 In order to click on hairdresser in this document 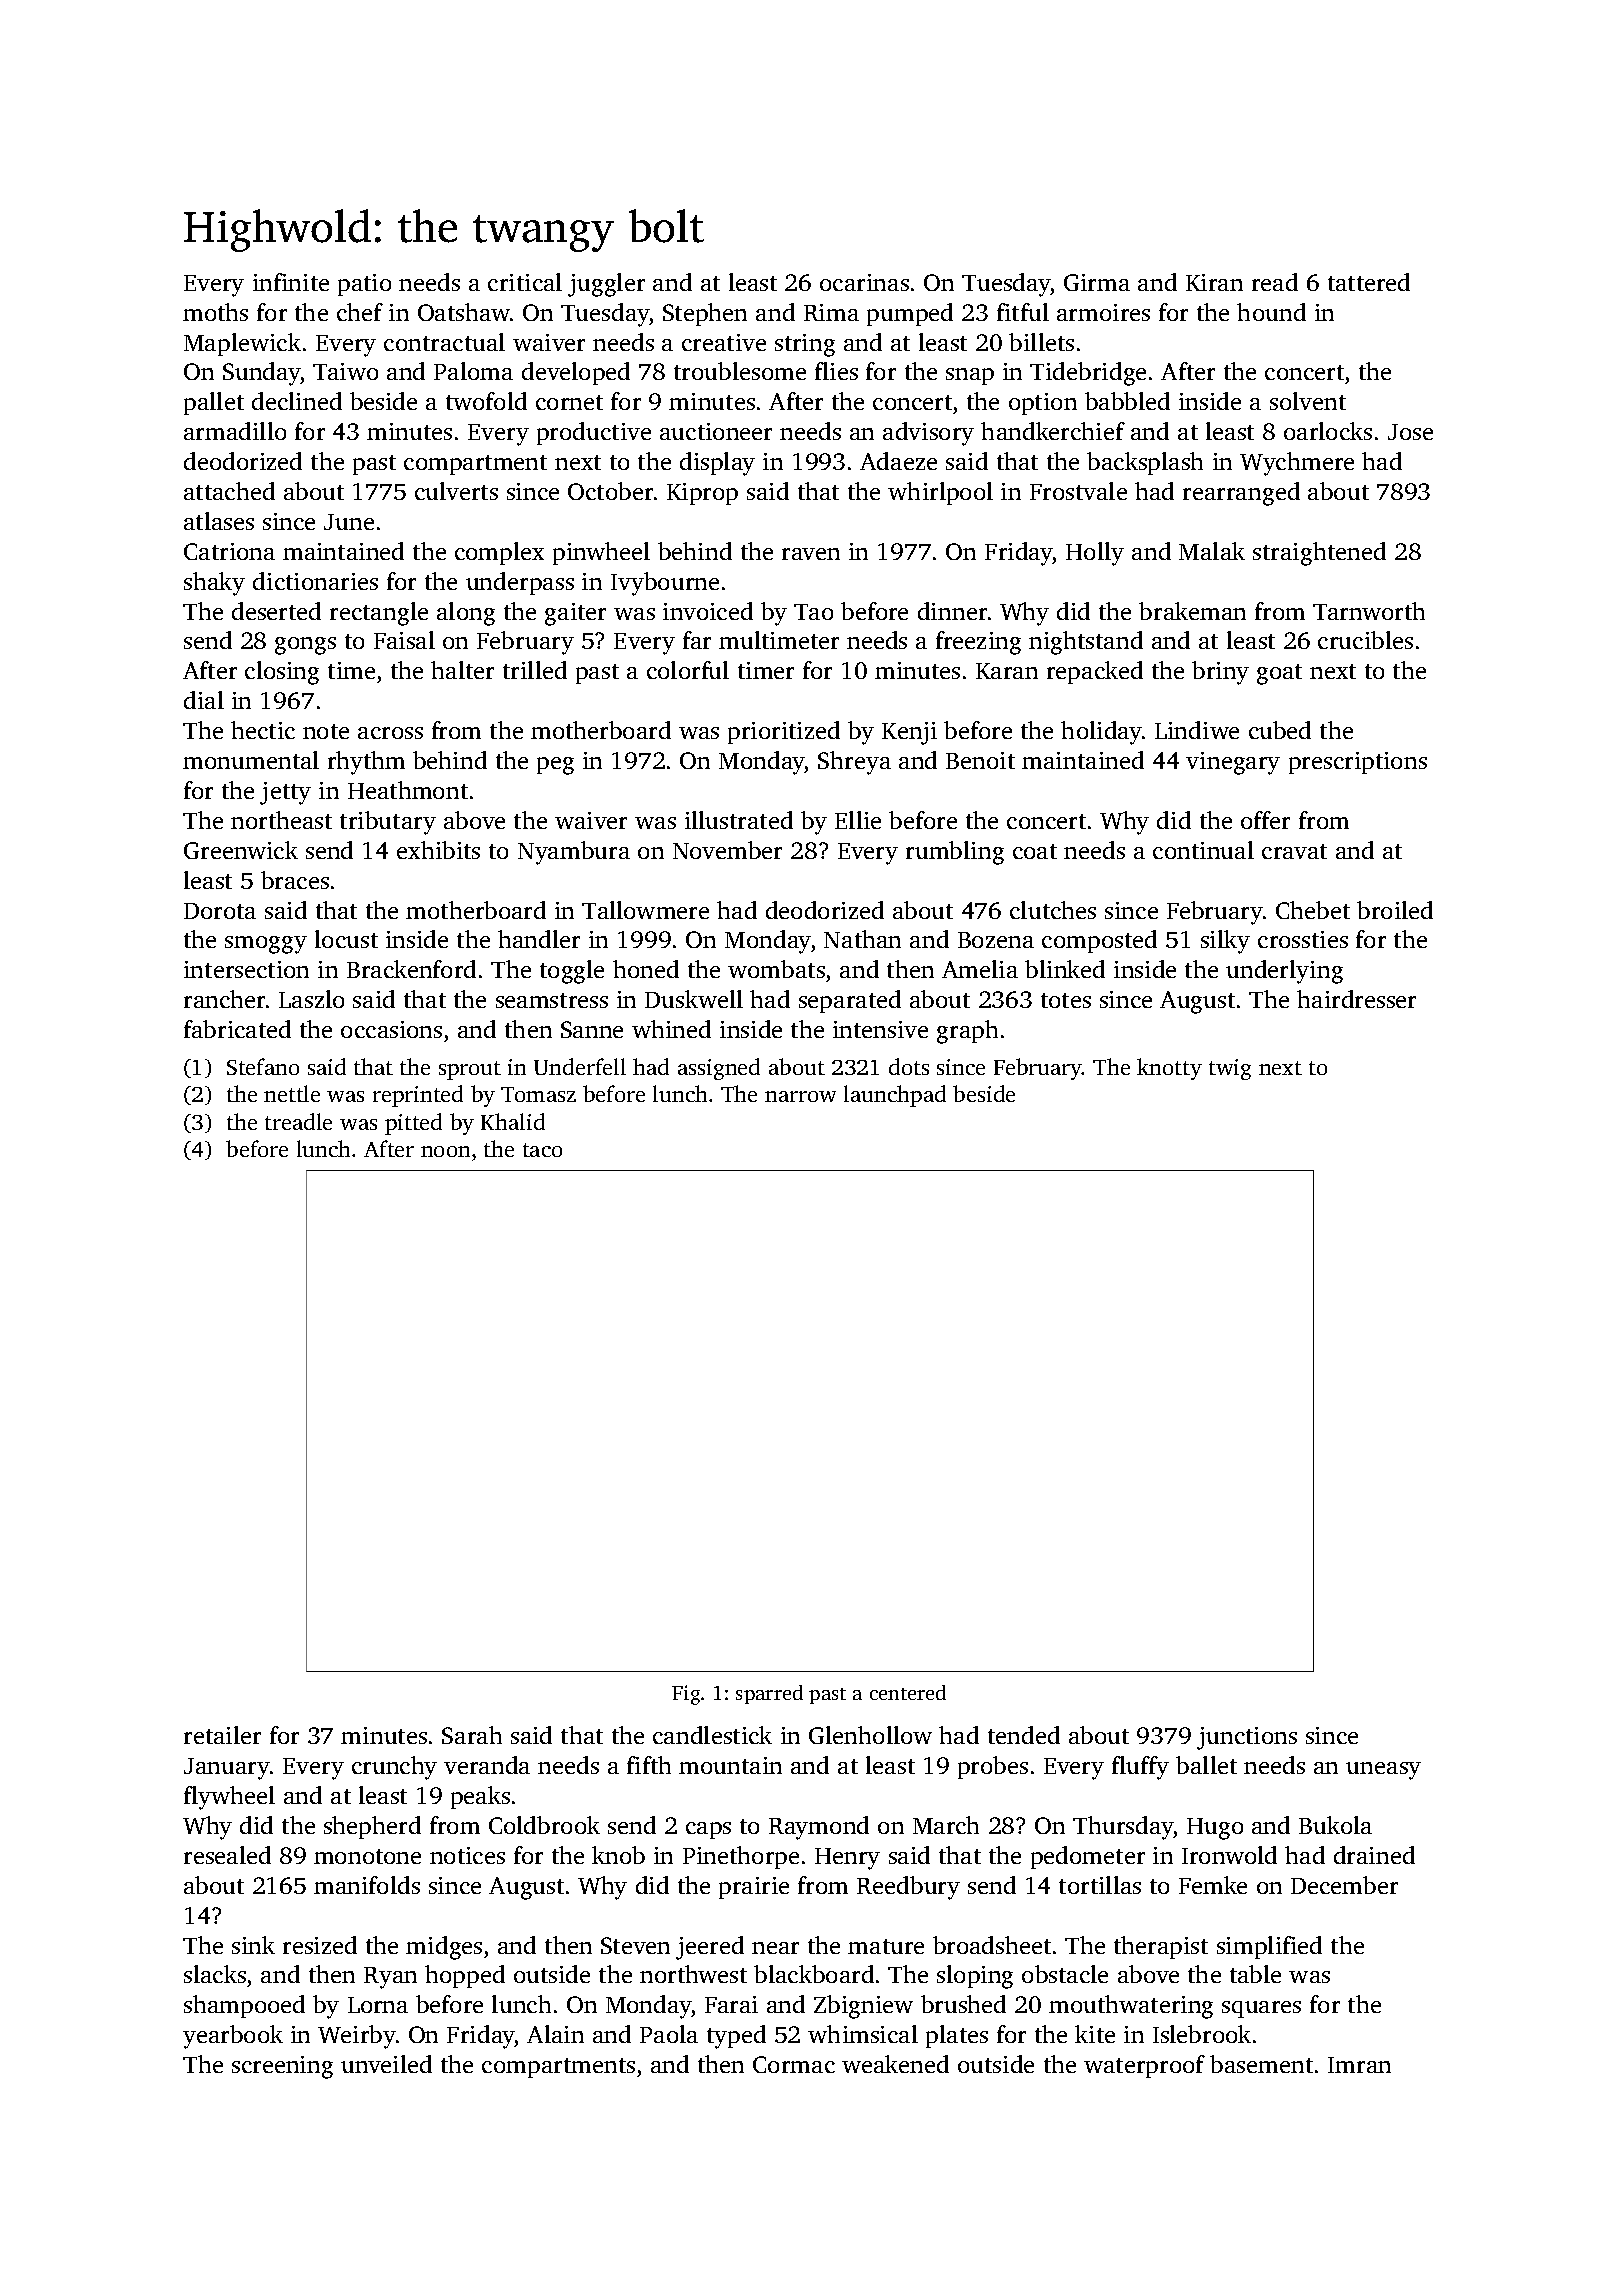, I will do `click(1356, 999)`.
